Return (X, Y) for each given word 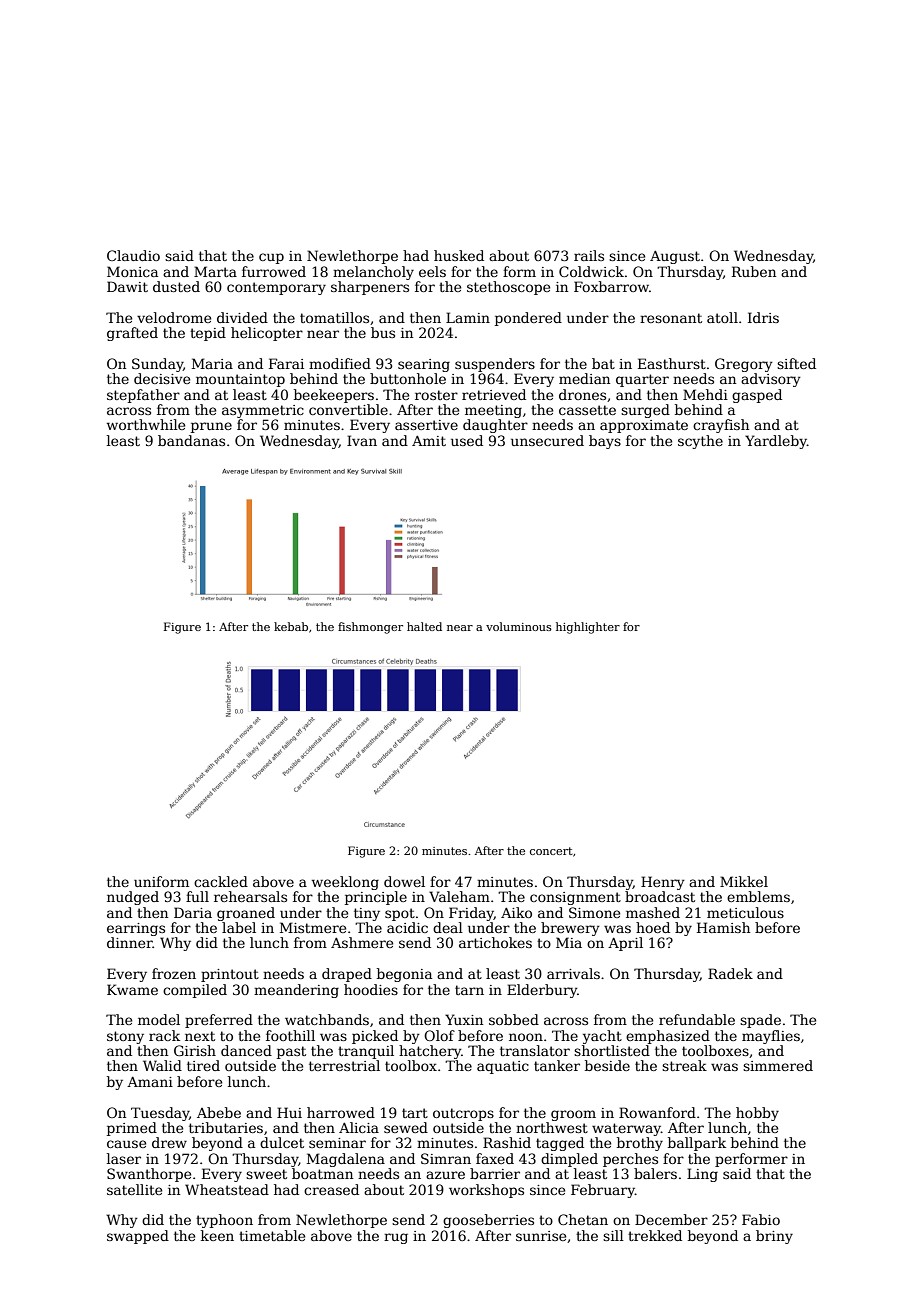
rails (589, 255)
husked (459, 255)
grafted (132, 334)
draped (347, 975)
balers (655, 1173)
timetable (272, 1235)
